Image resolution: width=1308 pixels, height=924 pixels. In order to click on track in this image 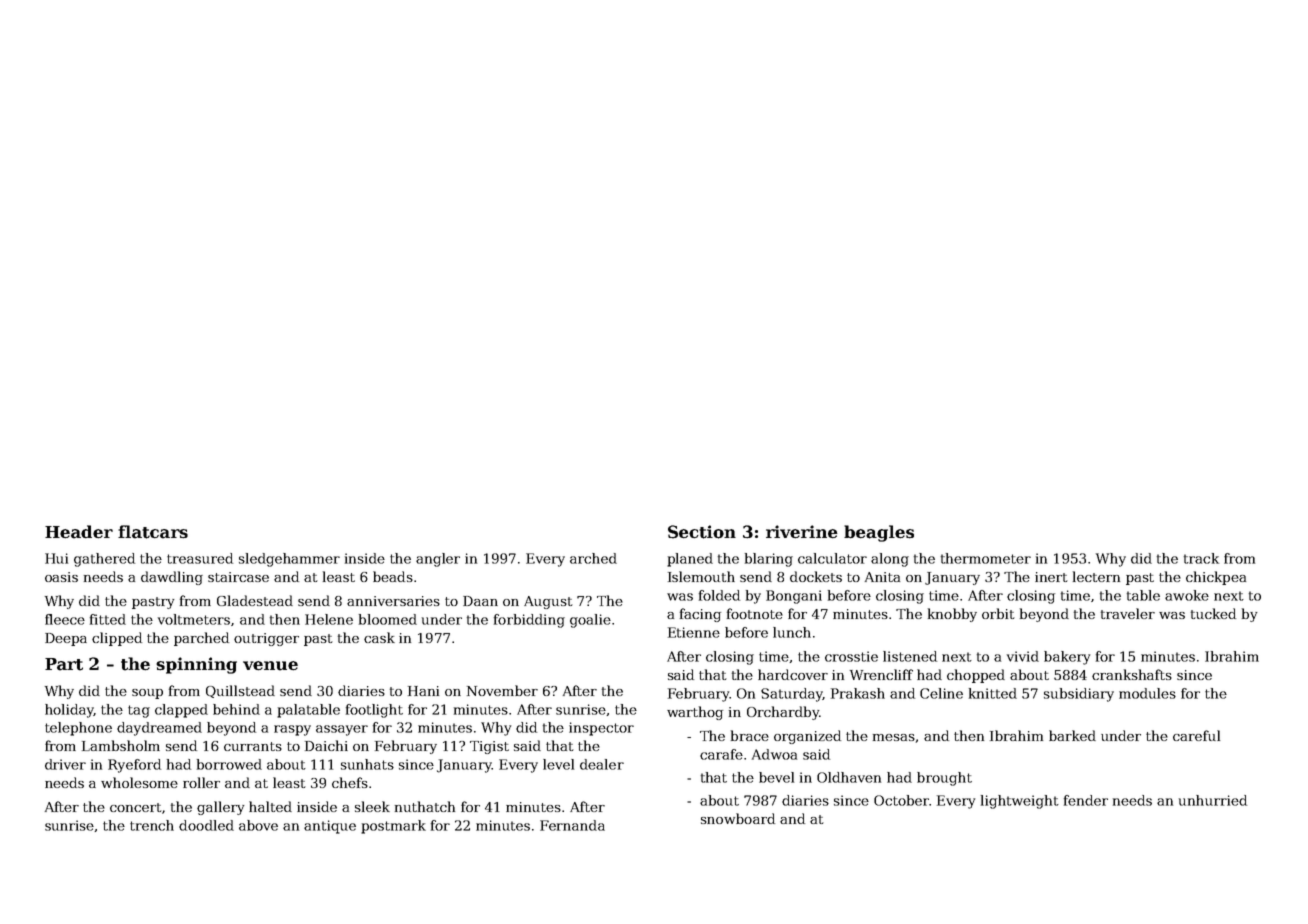, I will do `click(1201, 558)`.
